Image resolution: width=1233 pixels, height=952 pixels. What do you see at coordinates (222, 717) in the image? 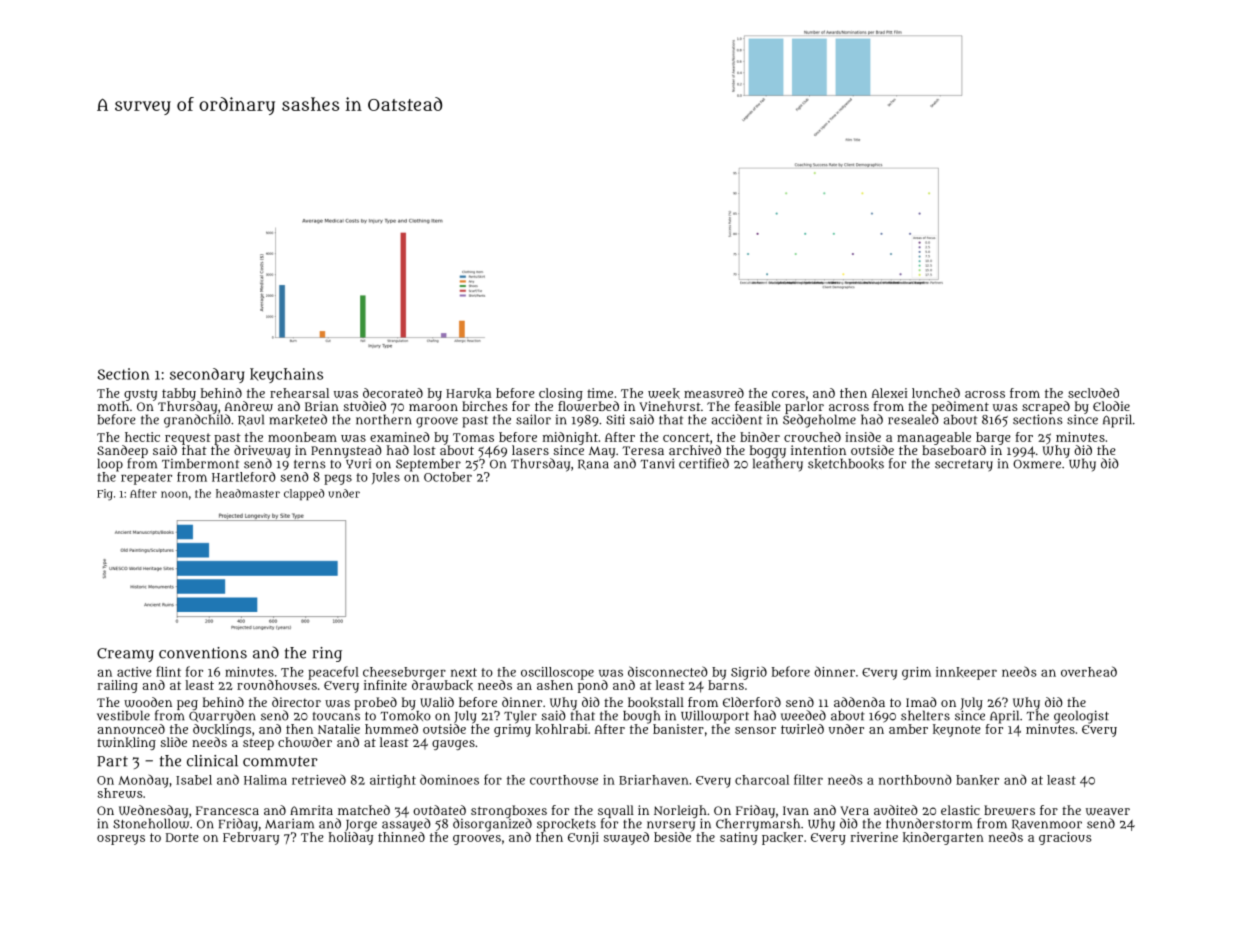
I see `Quarryden` at bounding box center [222, 717].
